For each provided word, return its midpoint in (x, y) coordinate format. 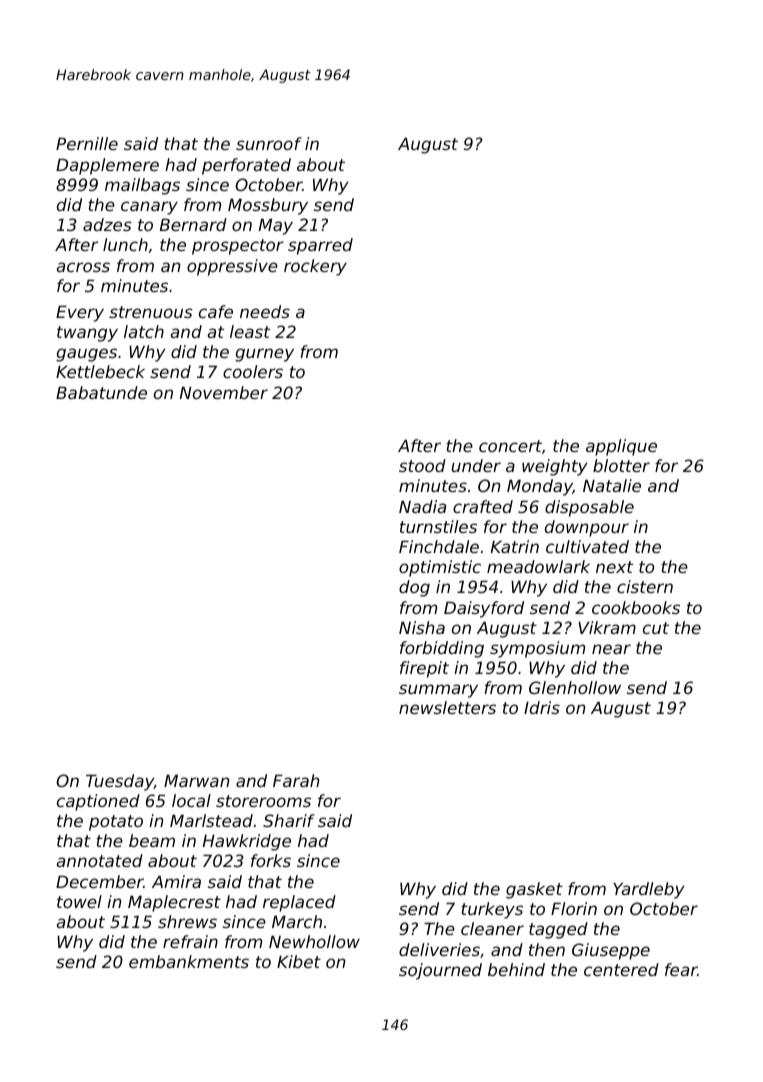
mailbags (142, 186)
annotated (99, 860)
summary (438, 691)
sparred (320, 246)
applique (621, 447)
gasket (534, 890)
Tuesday (120, 782)
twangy (87, 334)
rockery (315, 267)
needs (265, 311)
